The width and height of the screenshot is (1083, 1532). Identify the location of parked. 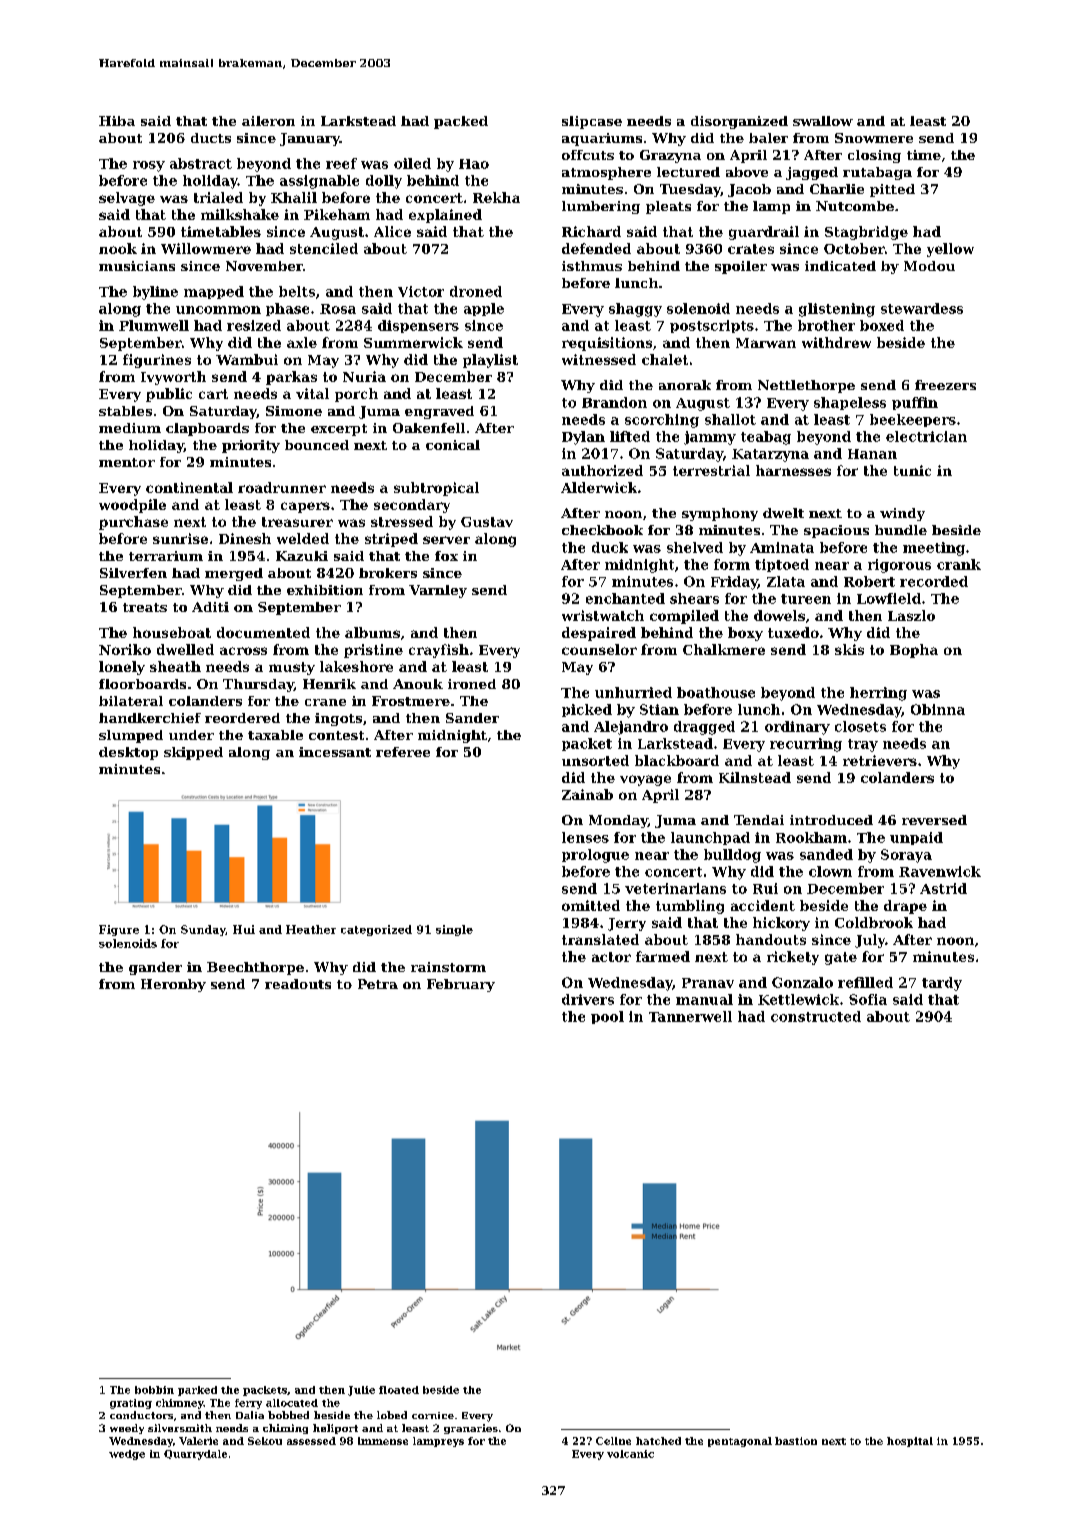
(197, 1391).
